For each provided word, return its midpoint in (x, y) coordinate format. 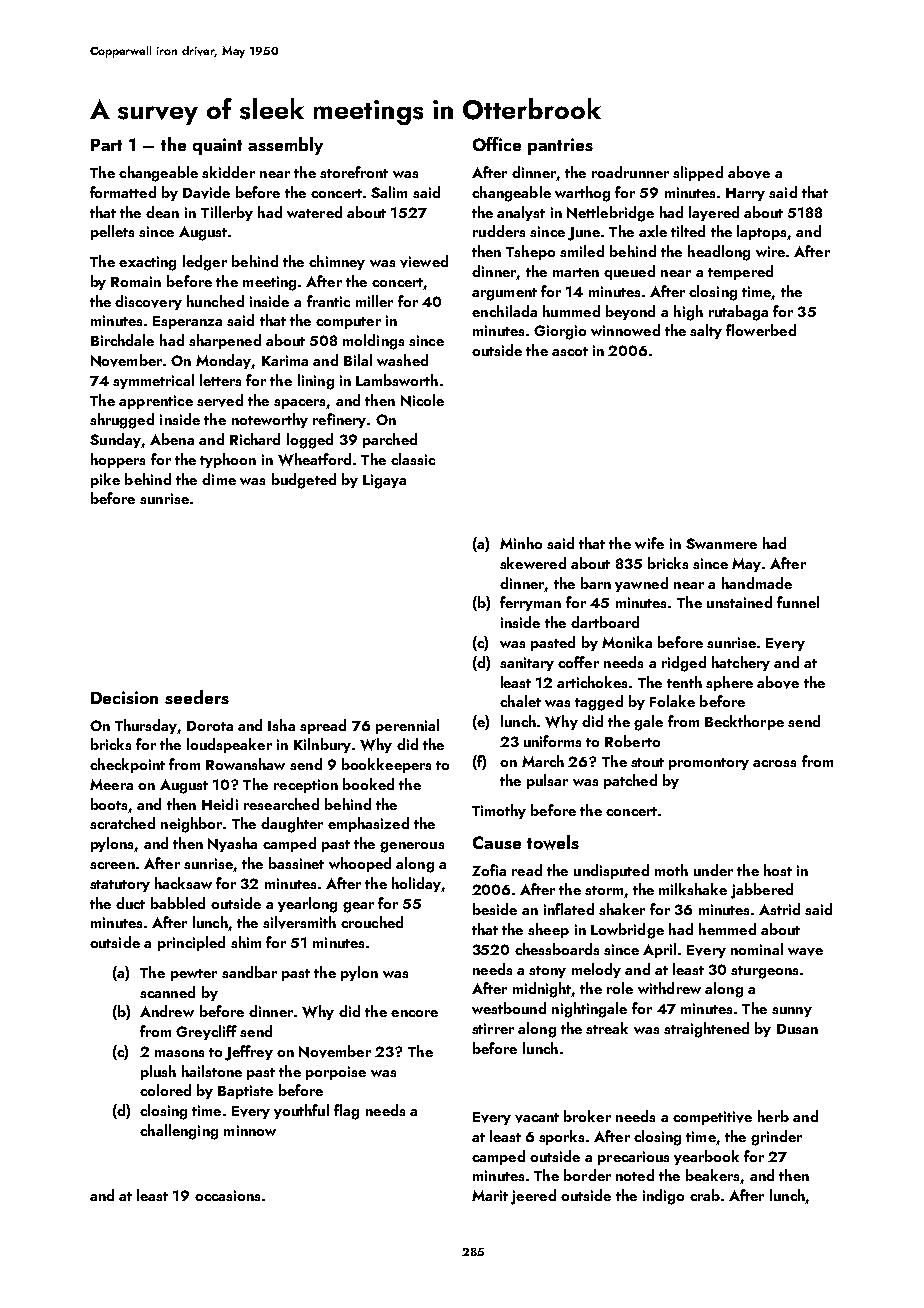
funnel (798, 602)
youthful (301, 1111)
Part (106, 145)
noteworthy (270, 420)
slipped (698, 173)
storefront (354, 172)
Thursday (146, 726)
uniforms (552, 741)
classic (413, 459)
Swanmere (721, 543)
